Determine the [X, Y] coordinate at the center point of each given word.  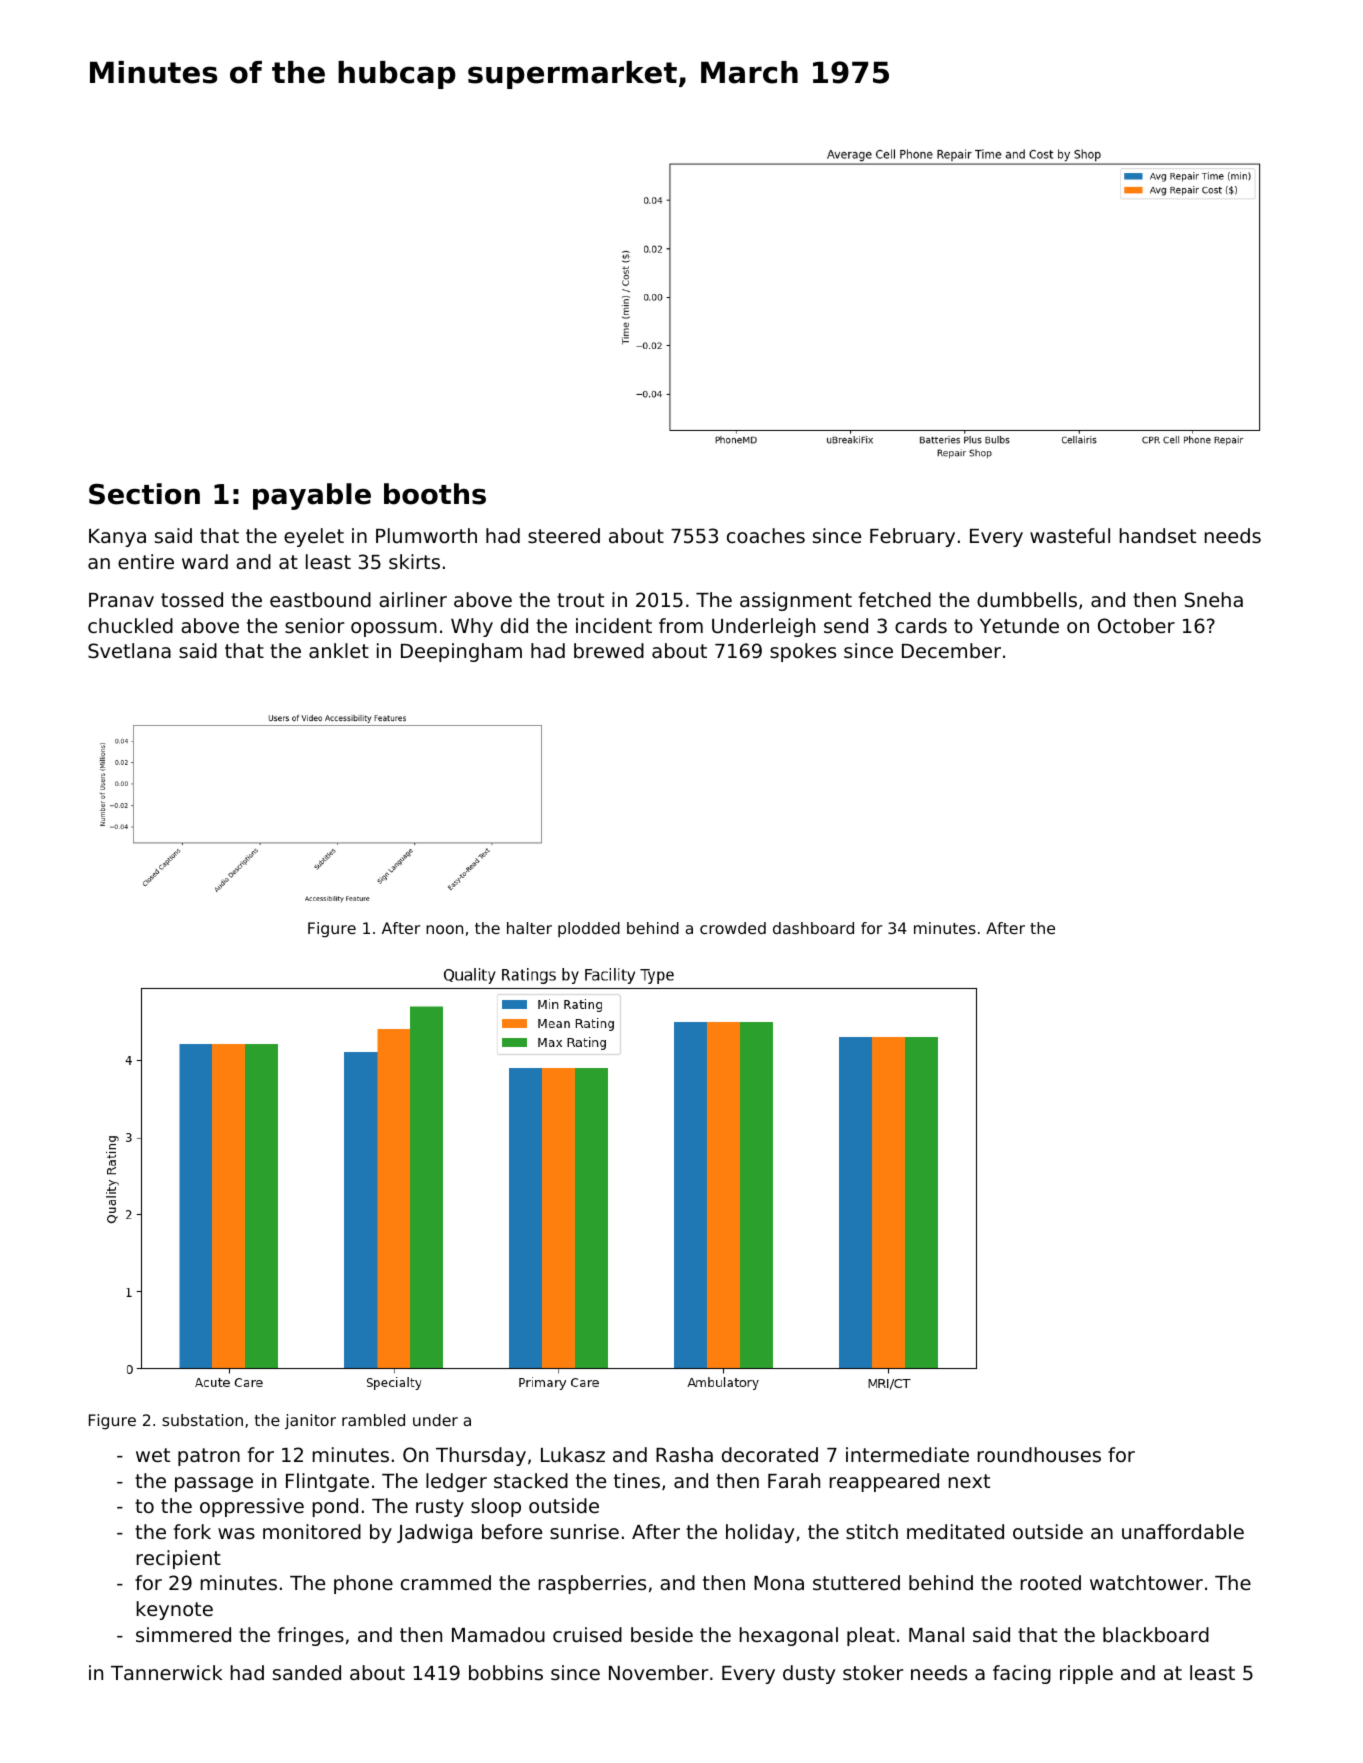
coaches [766, 535]
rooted [1051, 1582]
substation [202, 1420]
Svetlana [129, 650]
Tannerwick [167, 1672]
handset [1158, 535]
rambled [373, 1420]
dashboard [813, 928]
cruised [587, 1634]
